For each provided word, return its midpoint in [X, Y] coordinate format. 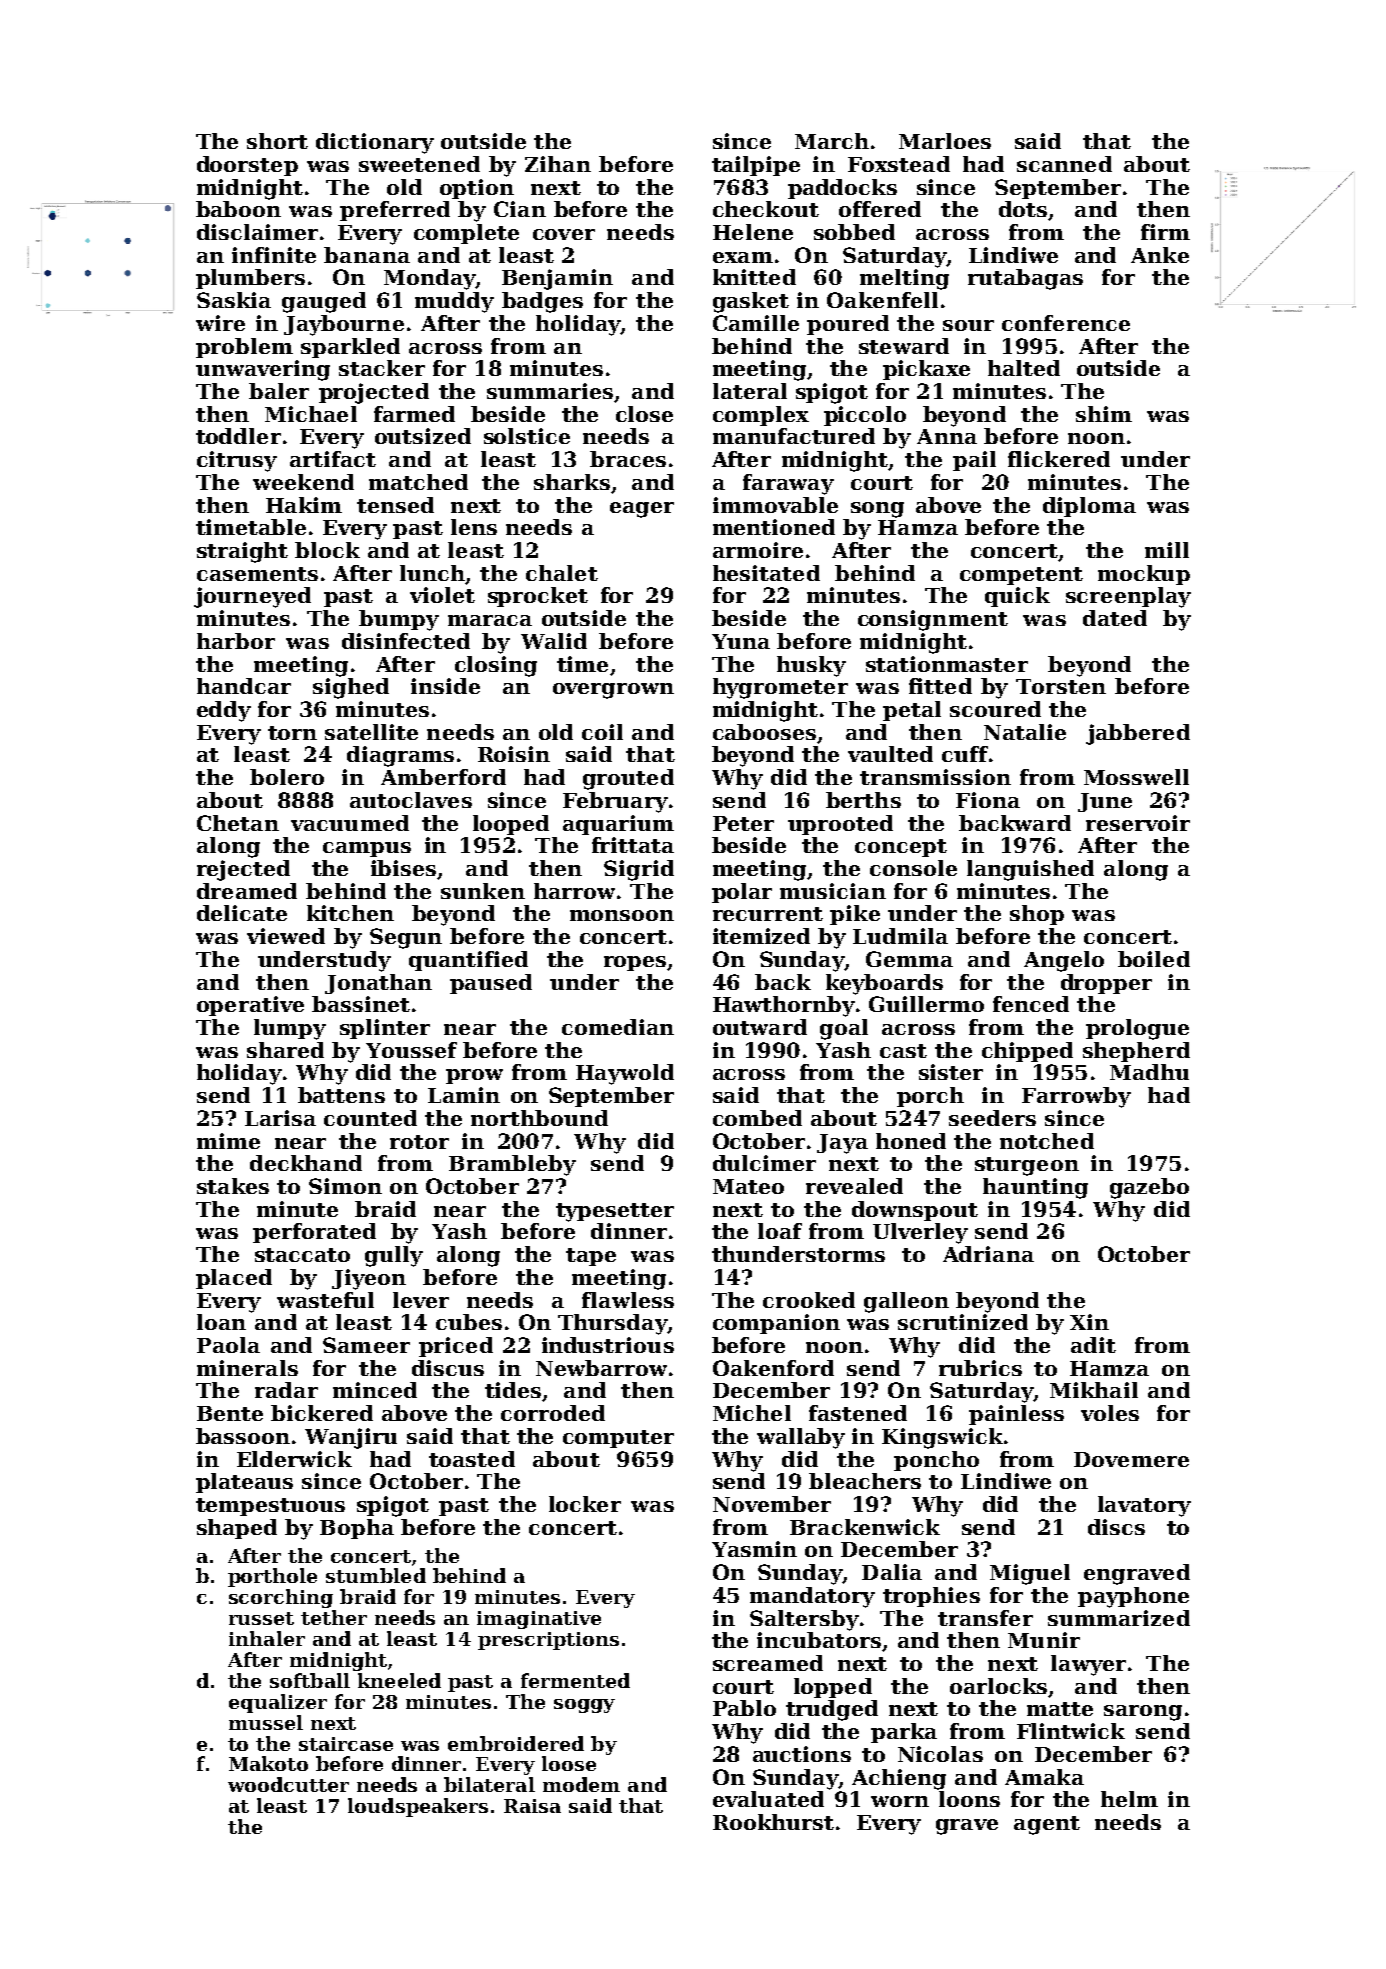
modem [581, 1784]
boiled [1154, 959]
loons [969, 1799]
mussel [266, 1722]
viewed [286, 936]
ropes [635, 963]
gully [394, 1256]
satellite [371, 732]
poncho [936, 1461]
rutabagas [1025, 279]
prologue [1137, 1029]
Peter [743, 823]
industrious [608, 1345]
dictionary [375, 143]
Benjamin [557, 279]
